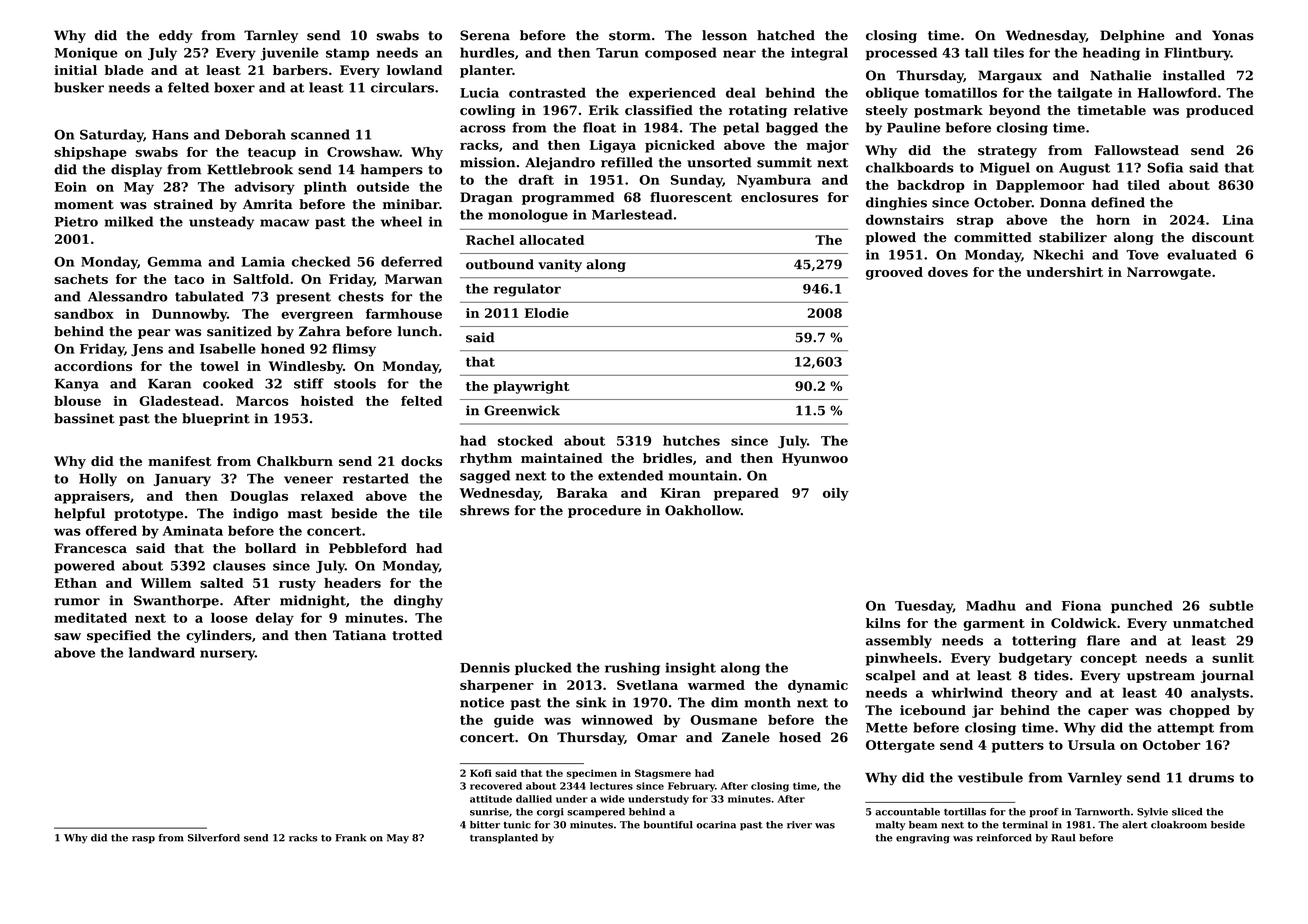 This screenshot has width=1308, height=924. Describe the element at coordinates (143, 839) in the screenshot. I see `rasp` at that location.
